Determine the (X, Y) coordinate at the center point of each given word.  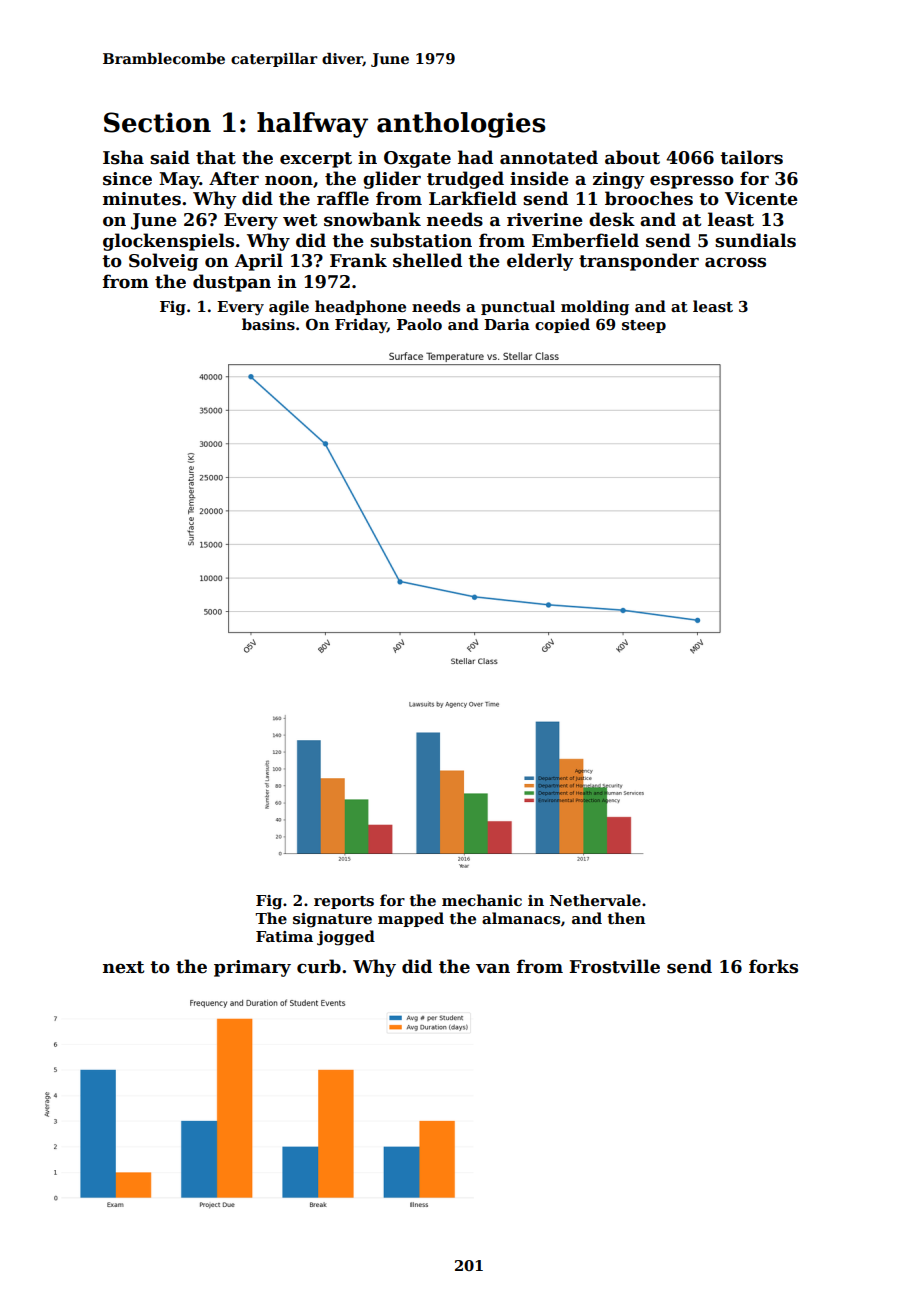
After (234, 178)
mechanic (482, 900)
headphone (360, 307)
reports (344, 902)
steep (644, 326)
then (626, 918)
